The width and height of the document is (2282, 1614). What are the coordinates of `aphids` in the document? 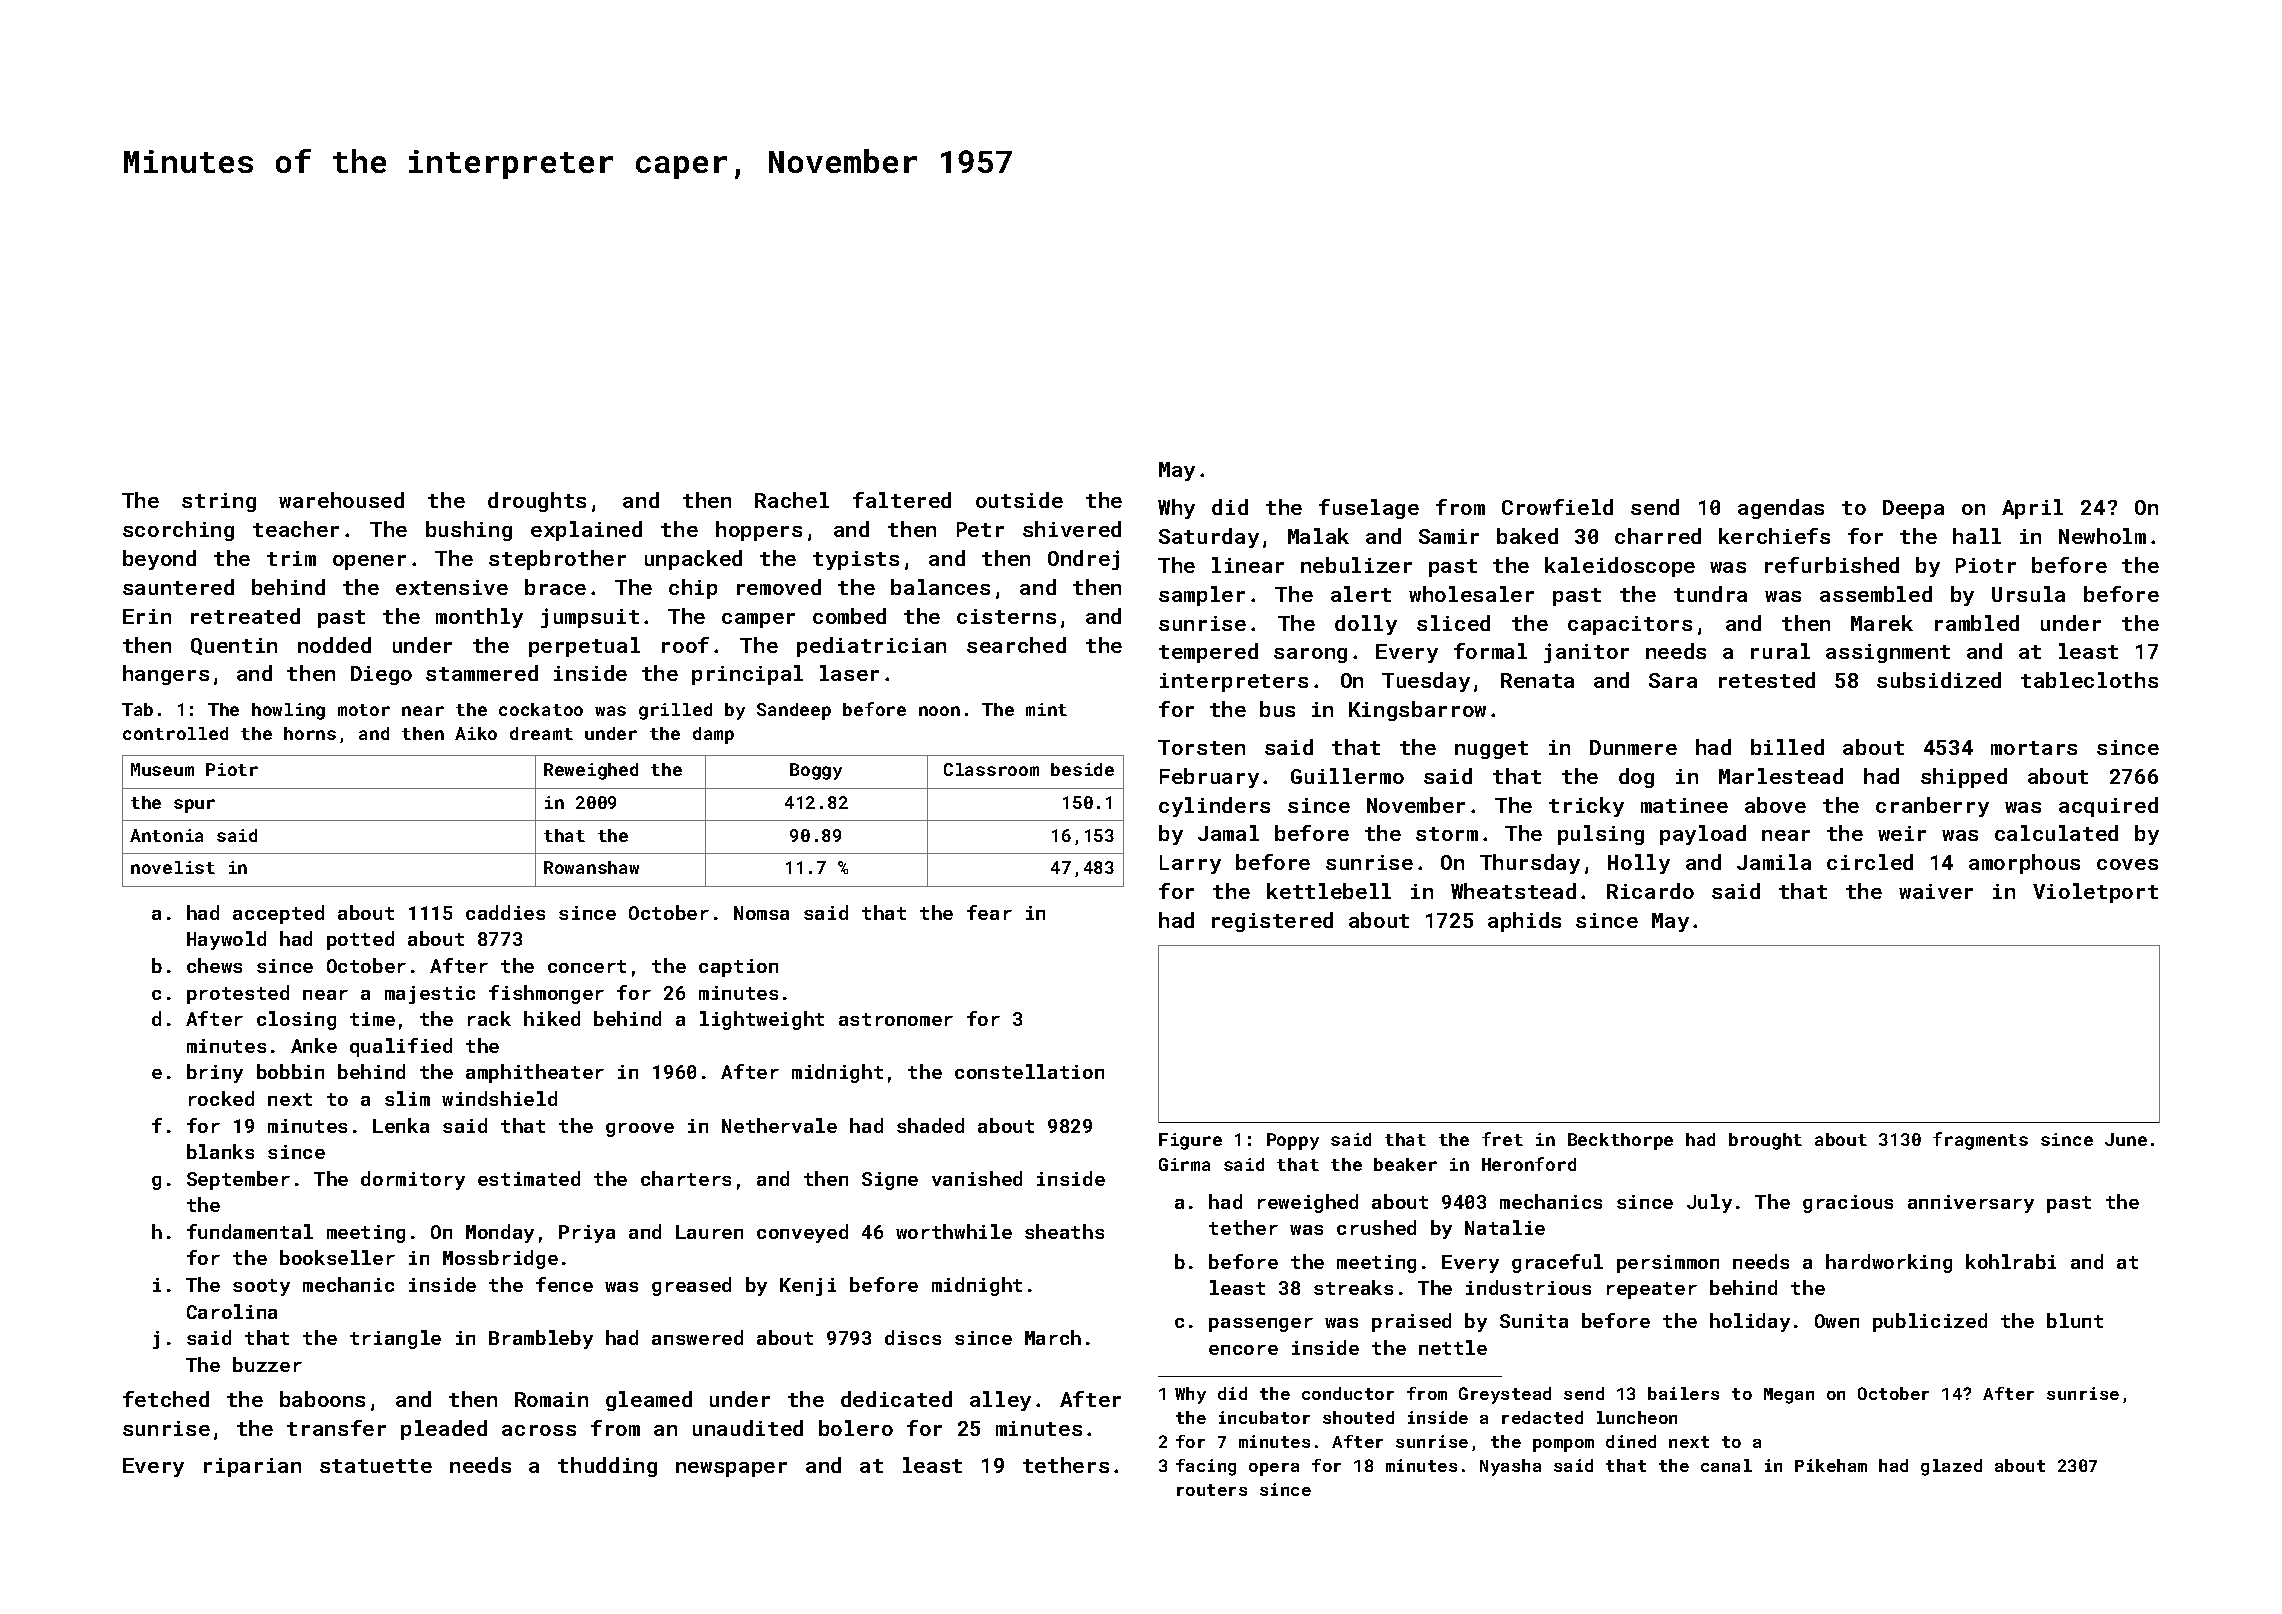 It's located at (1524, 922).
